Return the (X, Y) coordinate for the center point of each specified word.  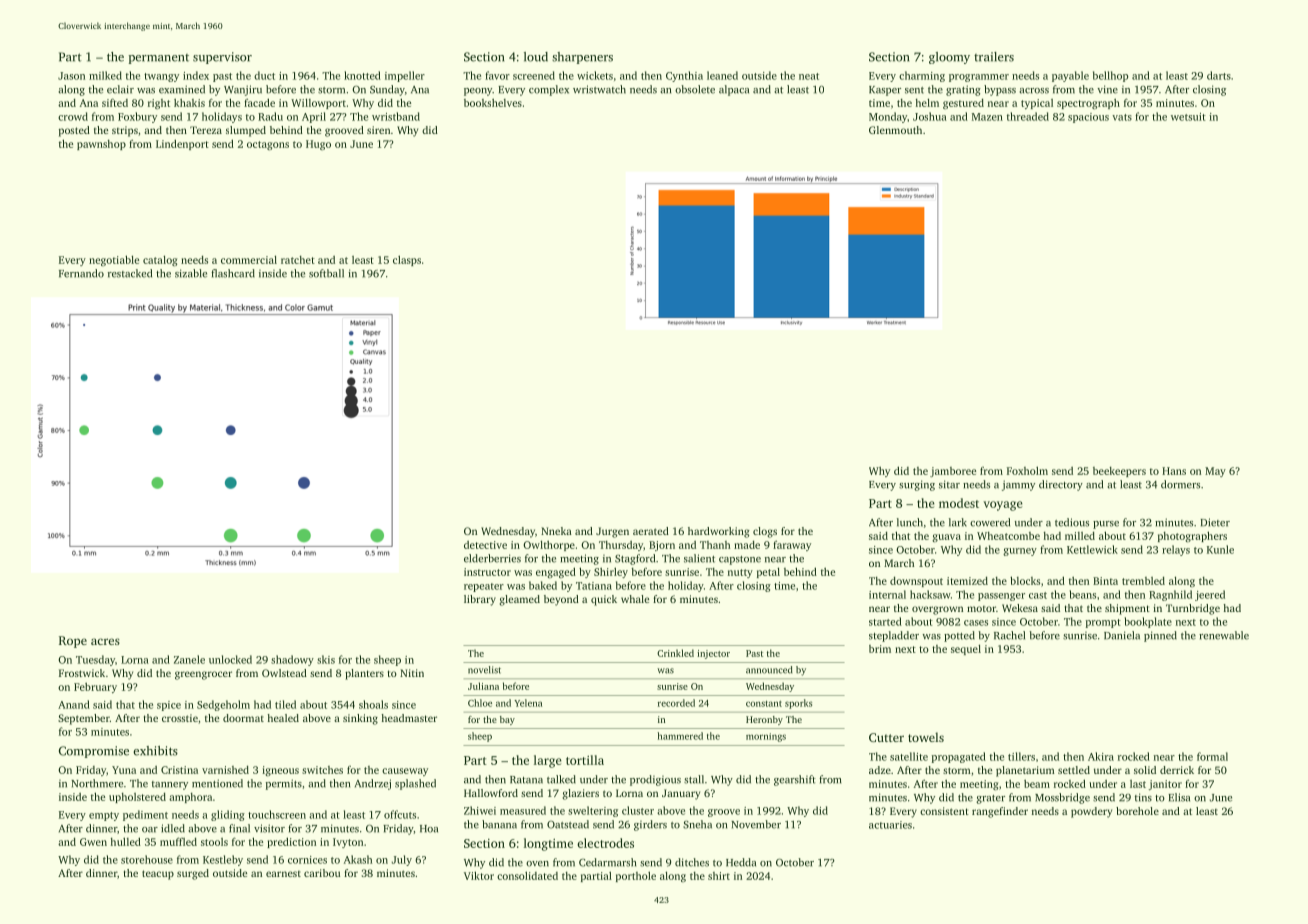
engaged (556, 572)
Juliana (483, 686)
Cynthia (684, 76)
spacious (1088, 118)
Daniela (1122, 635)
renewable (1224, 635)
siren (378, 130)
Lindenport (182, 144)
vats (1122, 117)
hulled (126, 841)
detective (485, 545)
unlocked (230, 659)
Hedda (741, 862)
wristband (396, 116)
